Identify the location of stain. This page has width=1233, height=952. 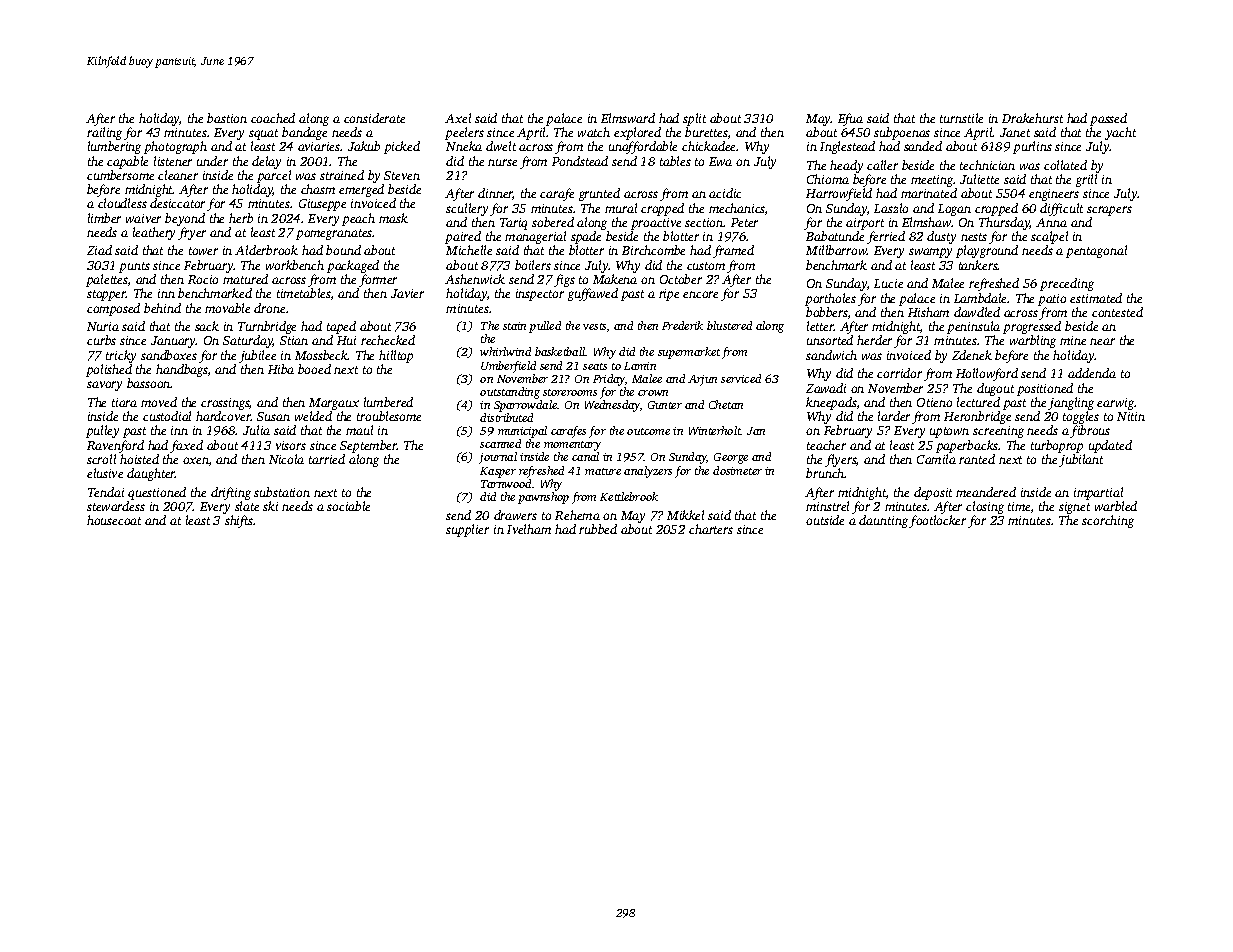
(514, 326).
